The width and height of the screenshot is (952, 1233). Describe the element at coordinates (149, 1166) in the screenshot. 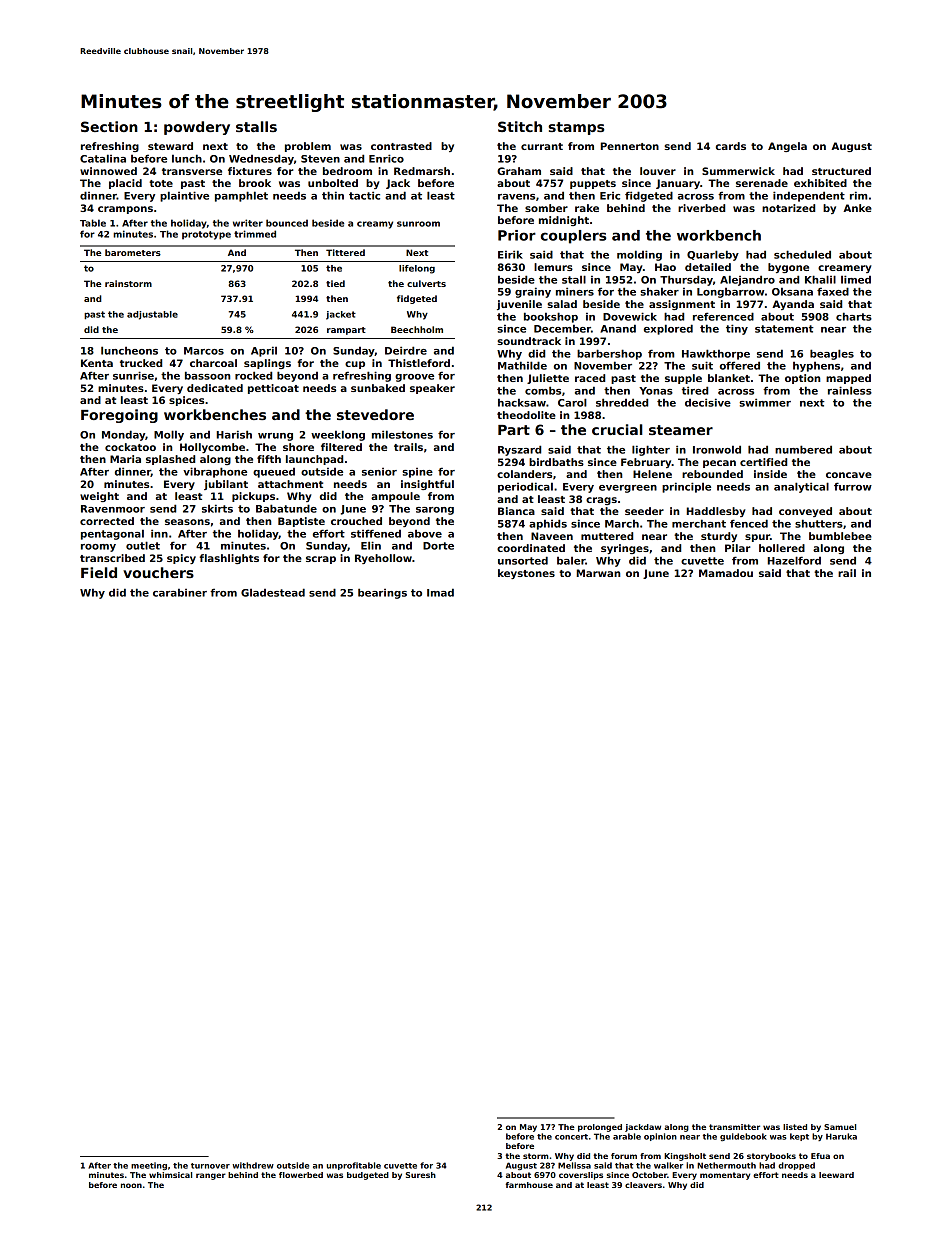

I see `meeting` at that location.
